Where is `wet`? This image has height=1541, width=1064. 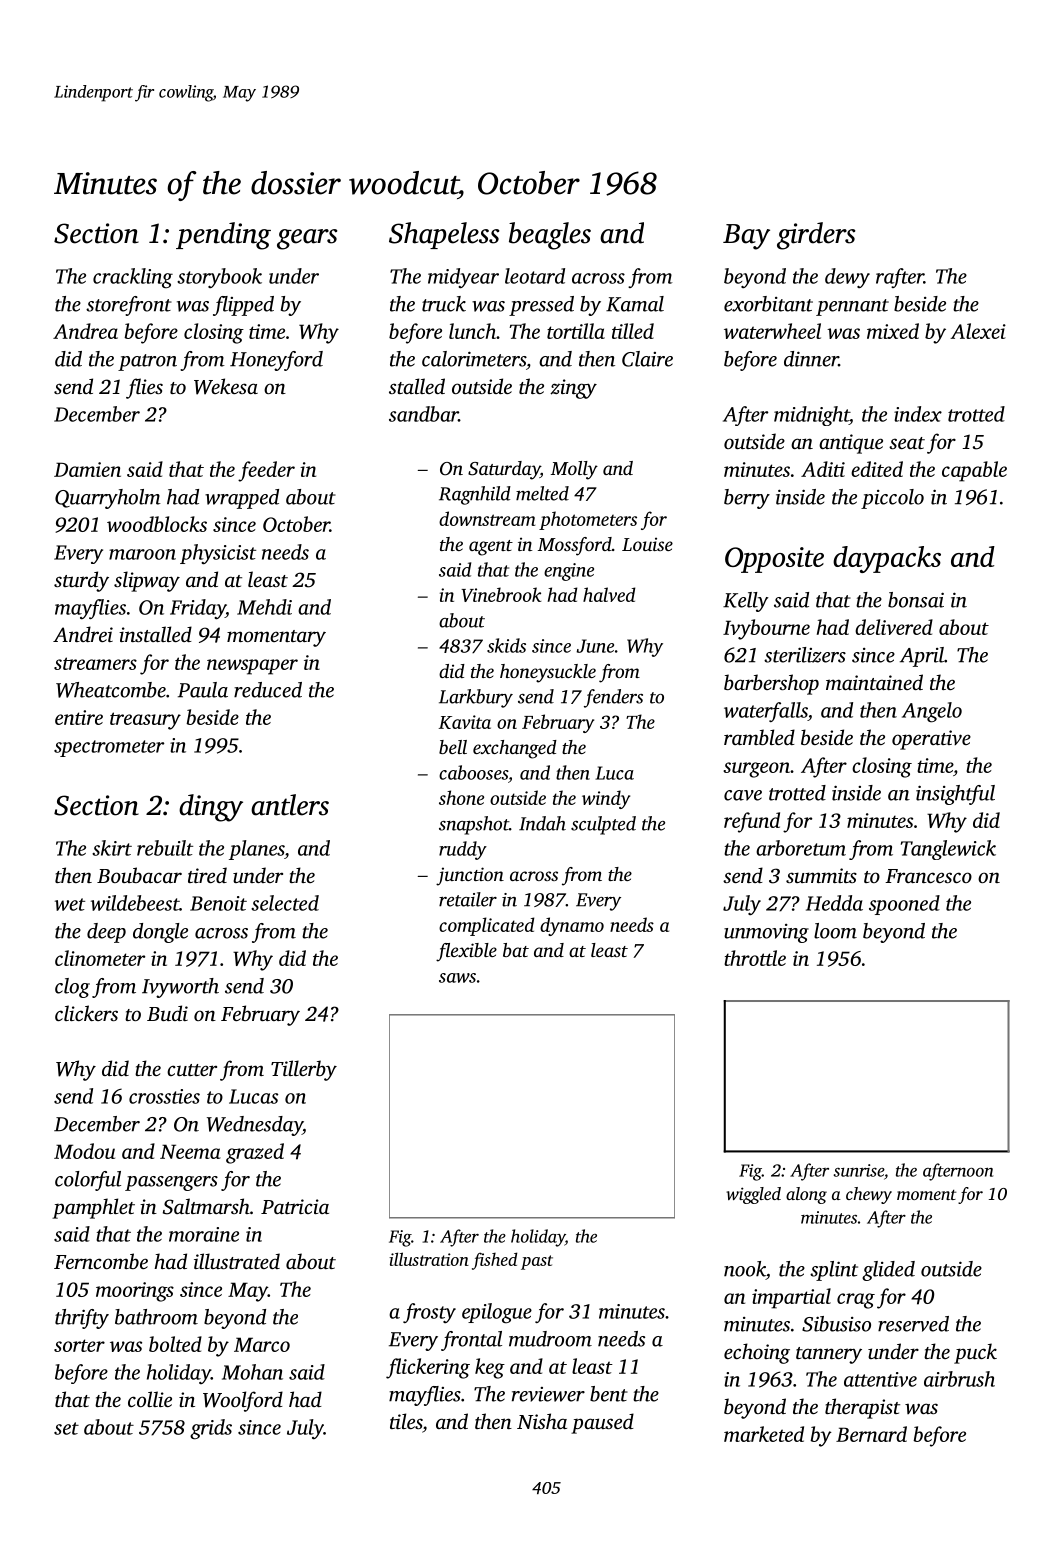 wet is located at coordinates (70, 904).
